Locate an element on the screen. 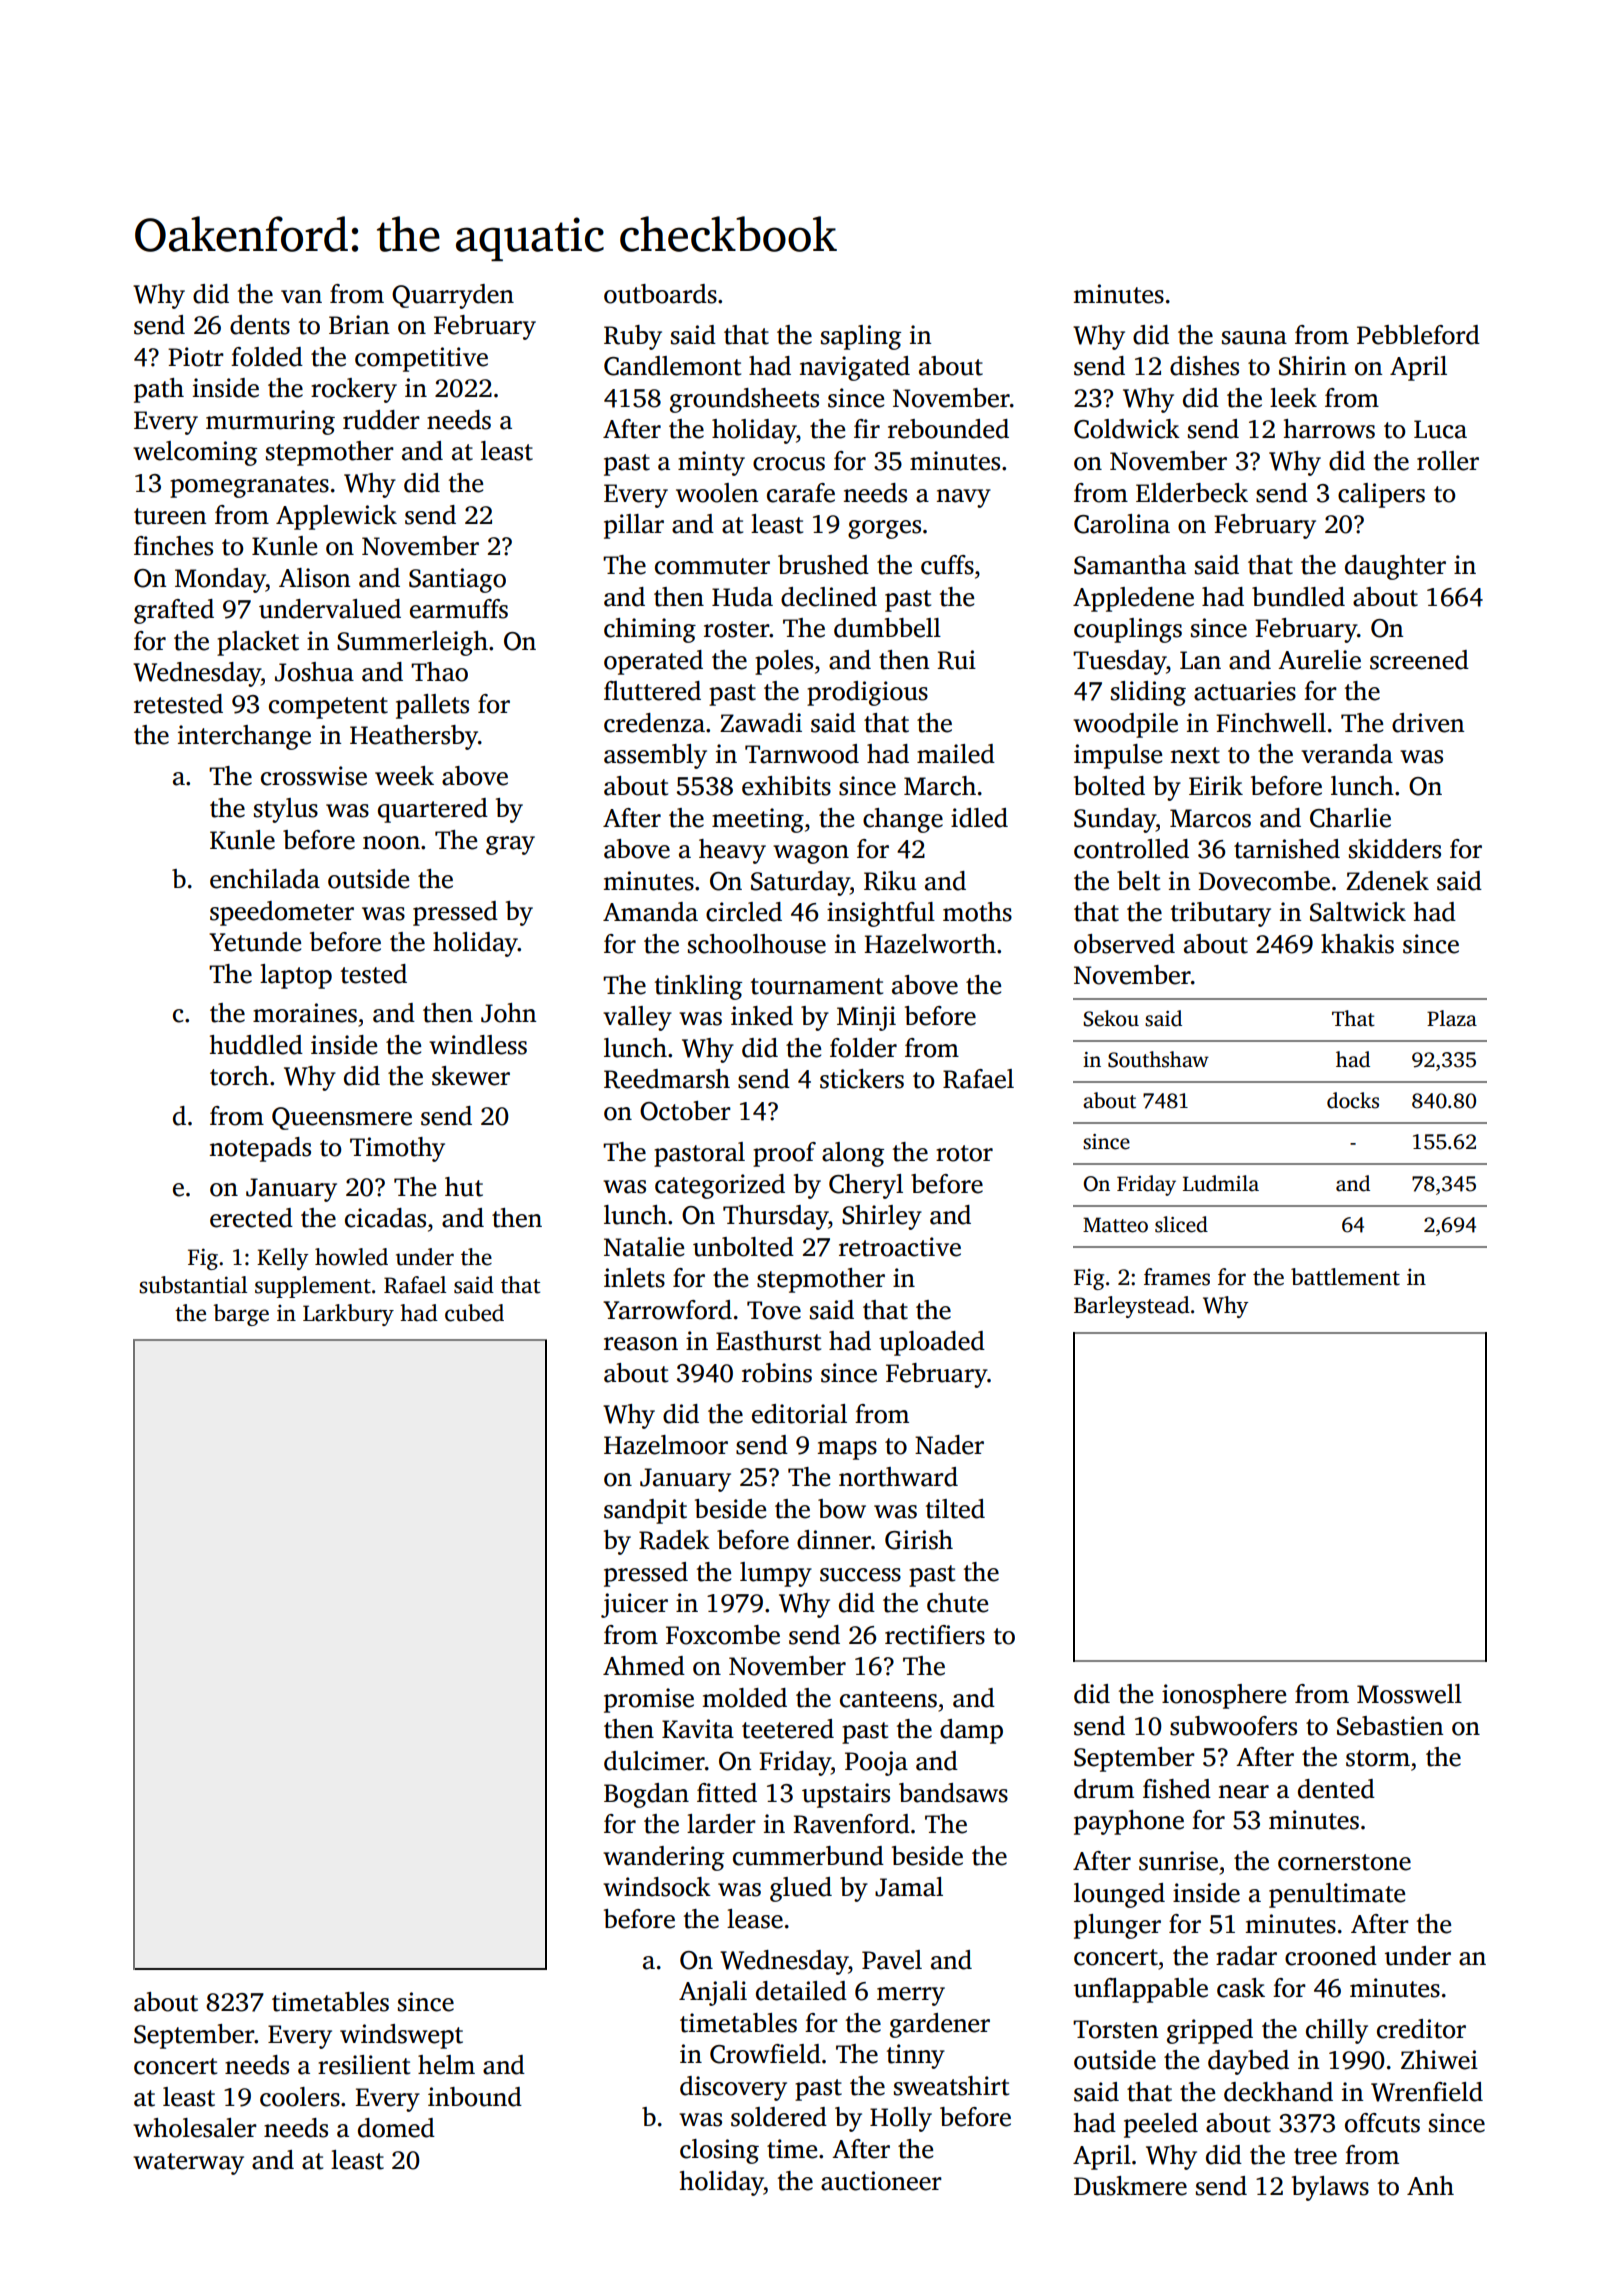 The width and height of the screenshot is (1620, 2292). promise is located at coordinates (649, 1700).
